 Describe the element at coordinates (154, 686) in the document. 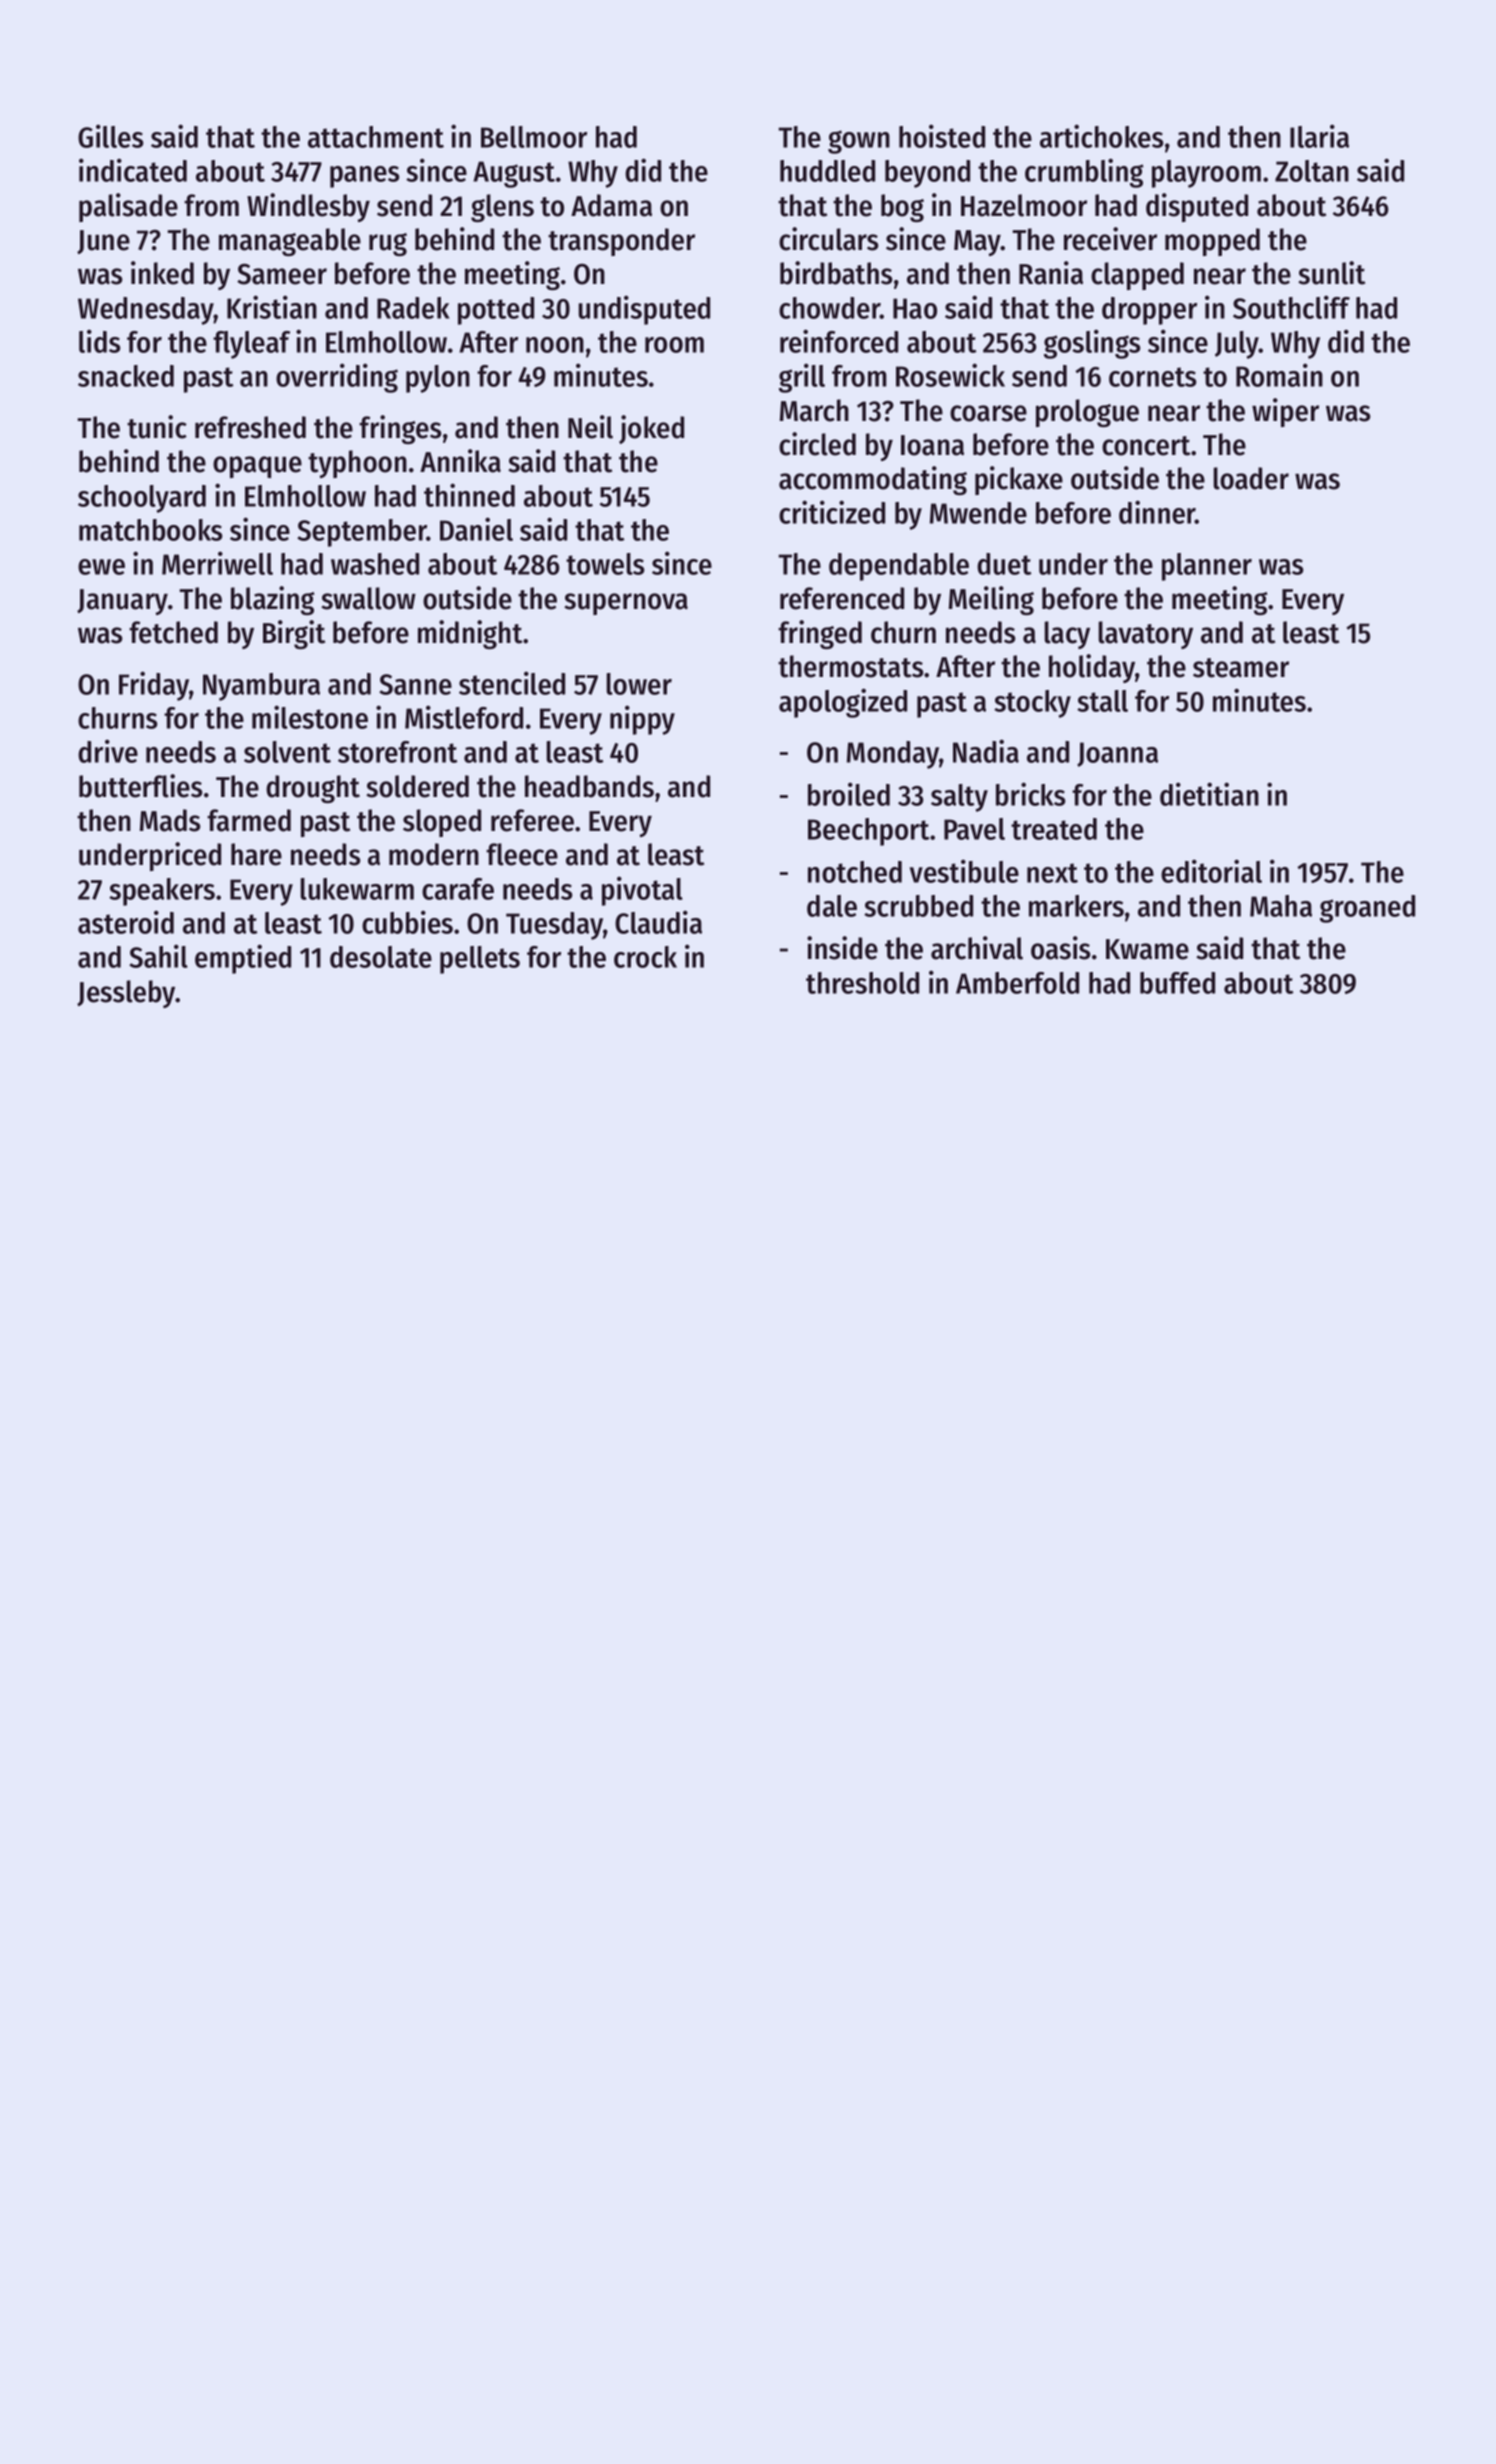

I see `Friday` at that location.
